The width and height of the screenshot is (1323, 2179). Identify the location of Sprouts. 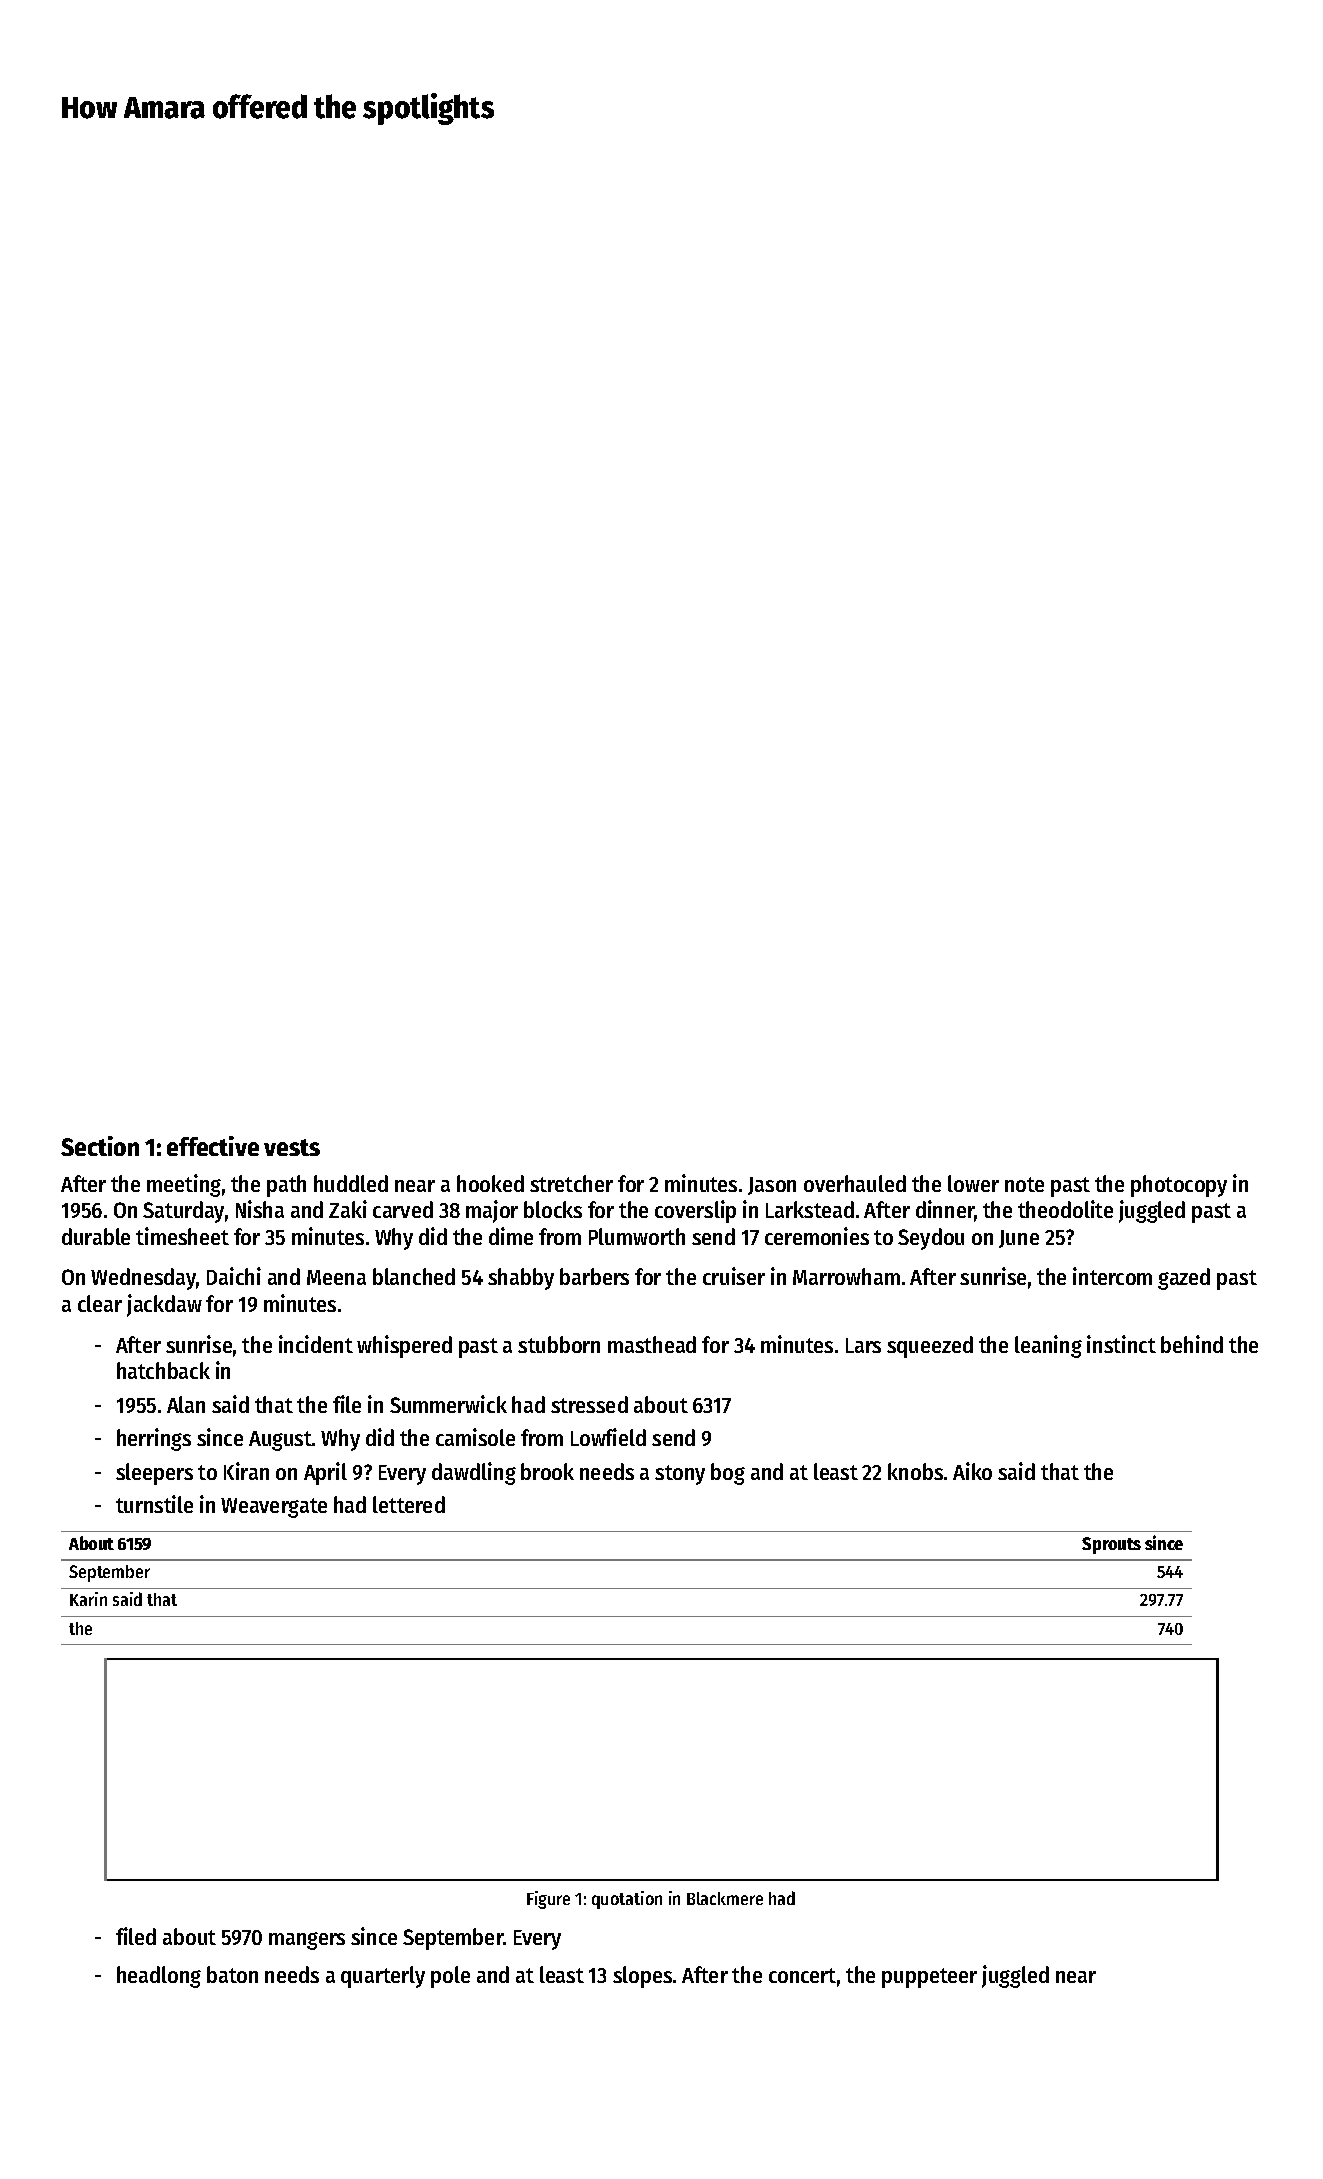
(1111, 1545).
